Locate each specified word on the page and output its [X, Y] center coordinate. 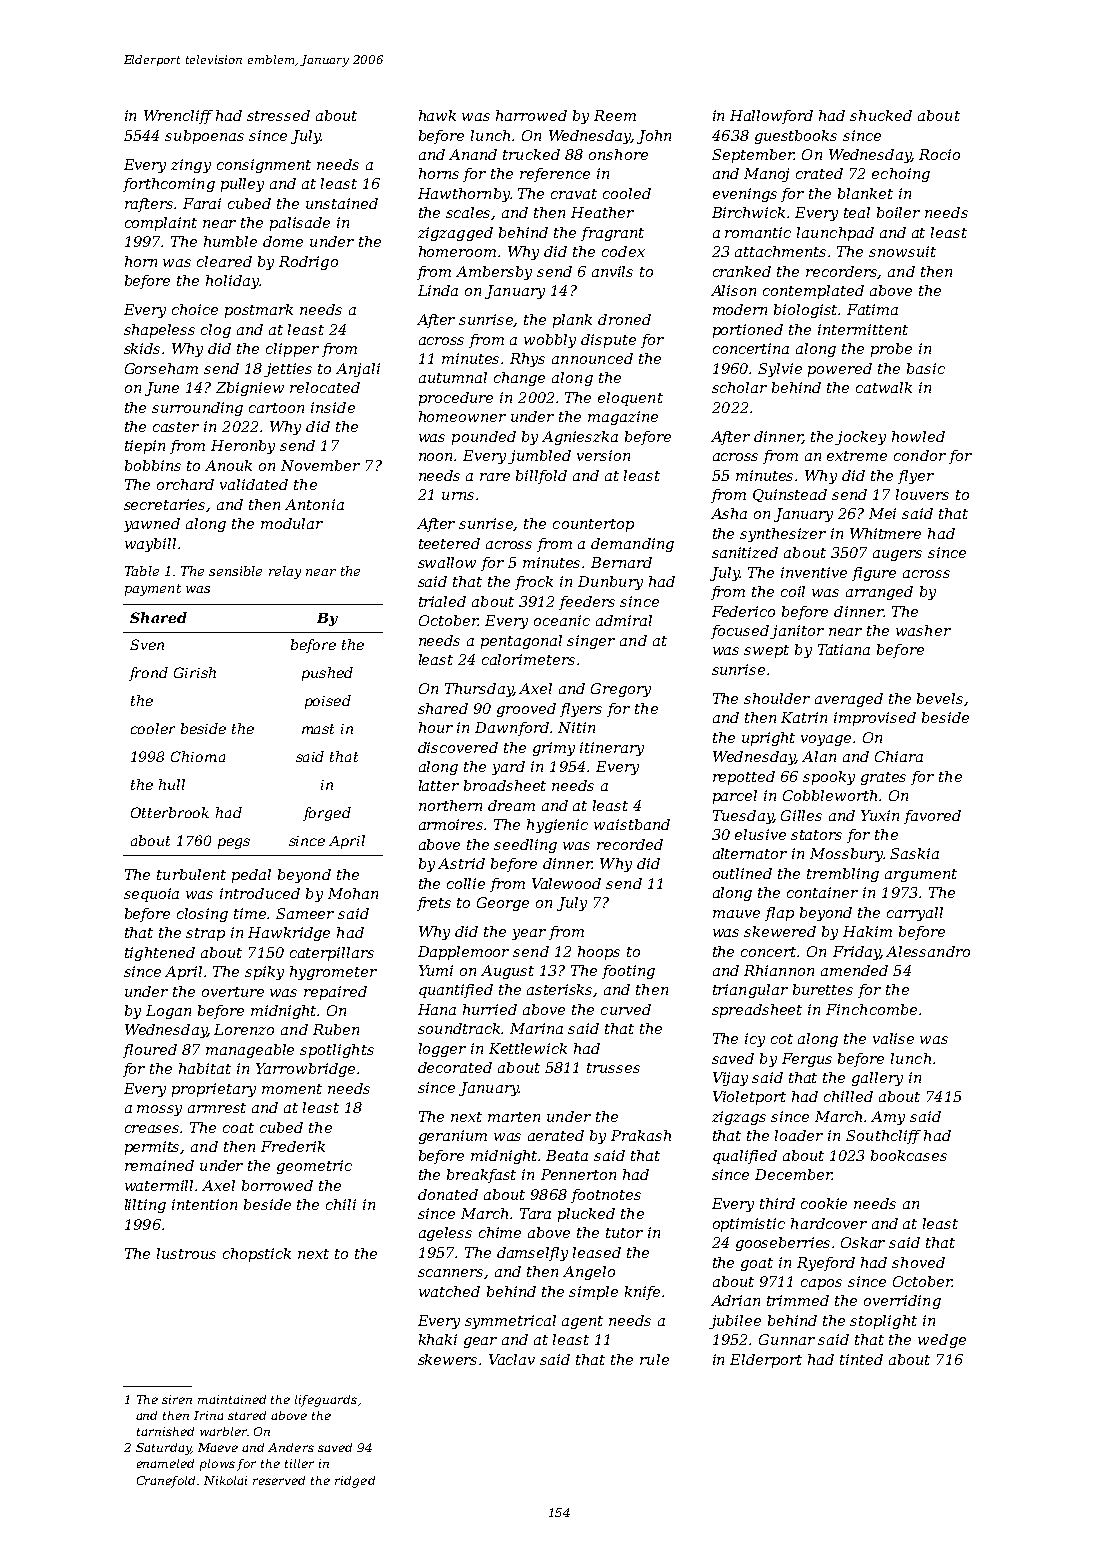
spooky [829, 778]
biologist [806, 311]
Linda [438, 290]
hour [436, 727]
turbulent [191, 874]
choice [195, 309]
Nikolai [225, 1480]
